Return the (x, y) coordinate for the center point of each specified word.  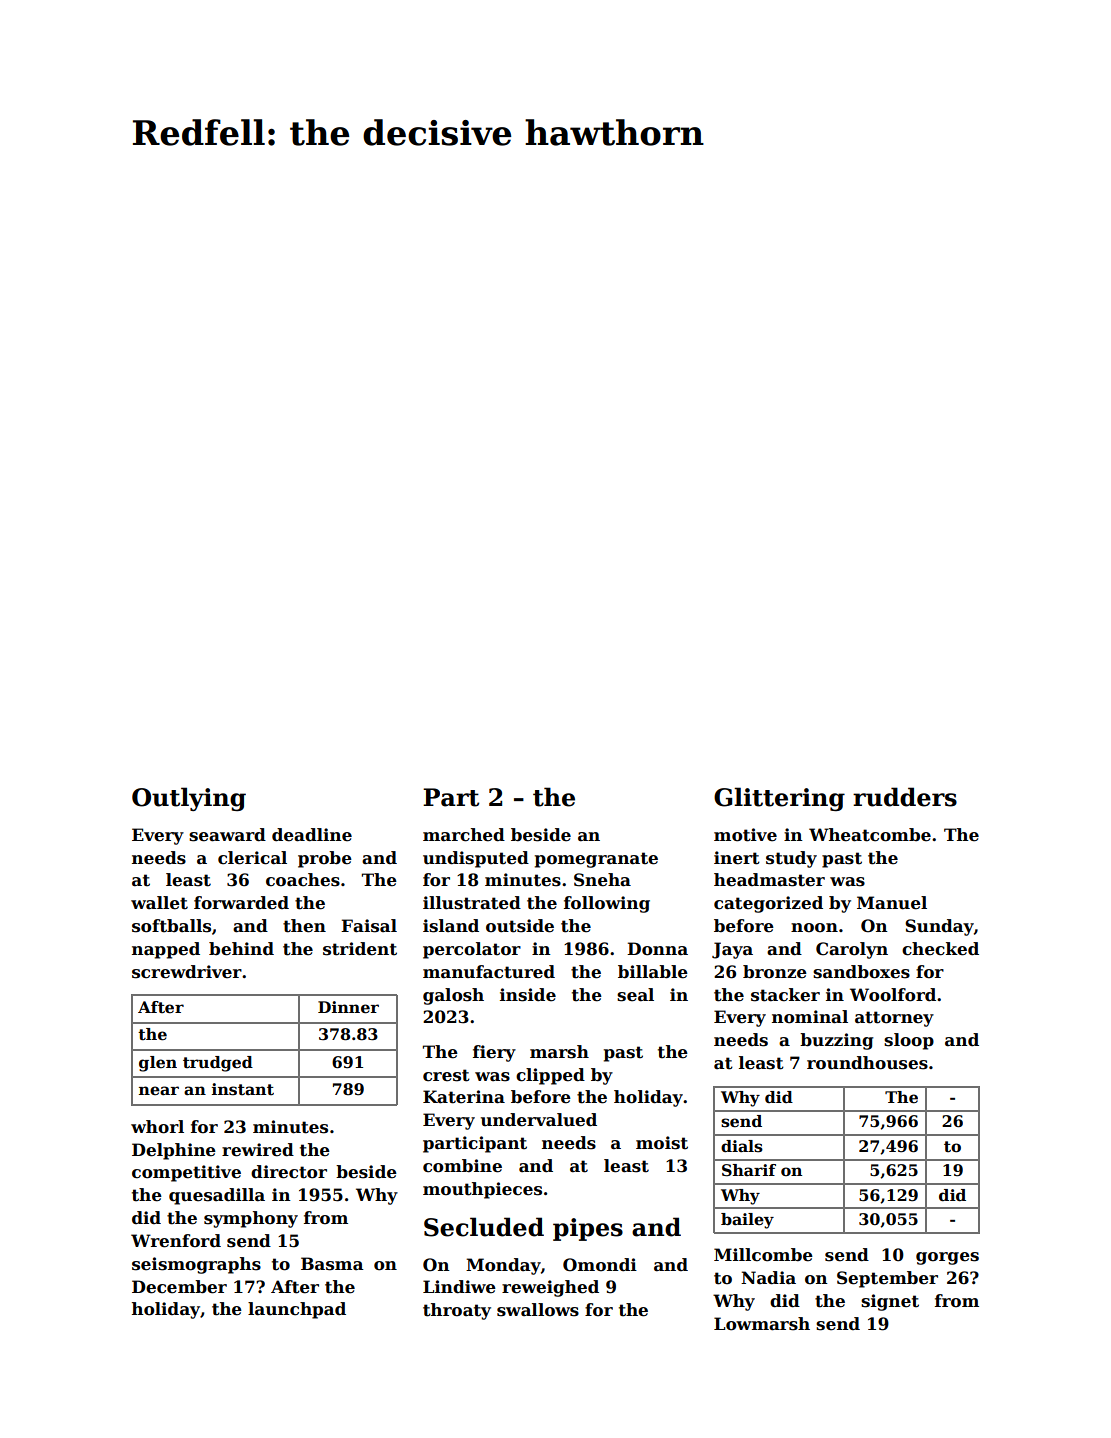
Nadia (768, 1278)
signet (890, 1302)
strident (360, 949)
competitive (186, 1173)
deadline (312, 835)
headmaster (769, 880)
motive (745, 835)
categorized (768, 904)
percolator (472, 950)
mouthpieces (482, 1190)
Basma (332, 1264)
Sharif (749, 1170)
